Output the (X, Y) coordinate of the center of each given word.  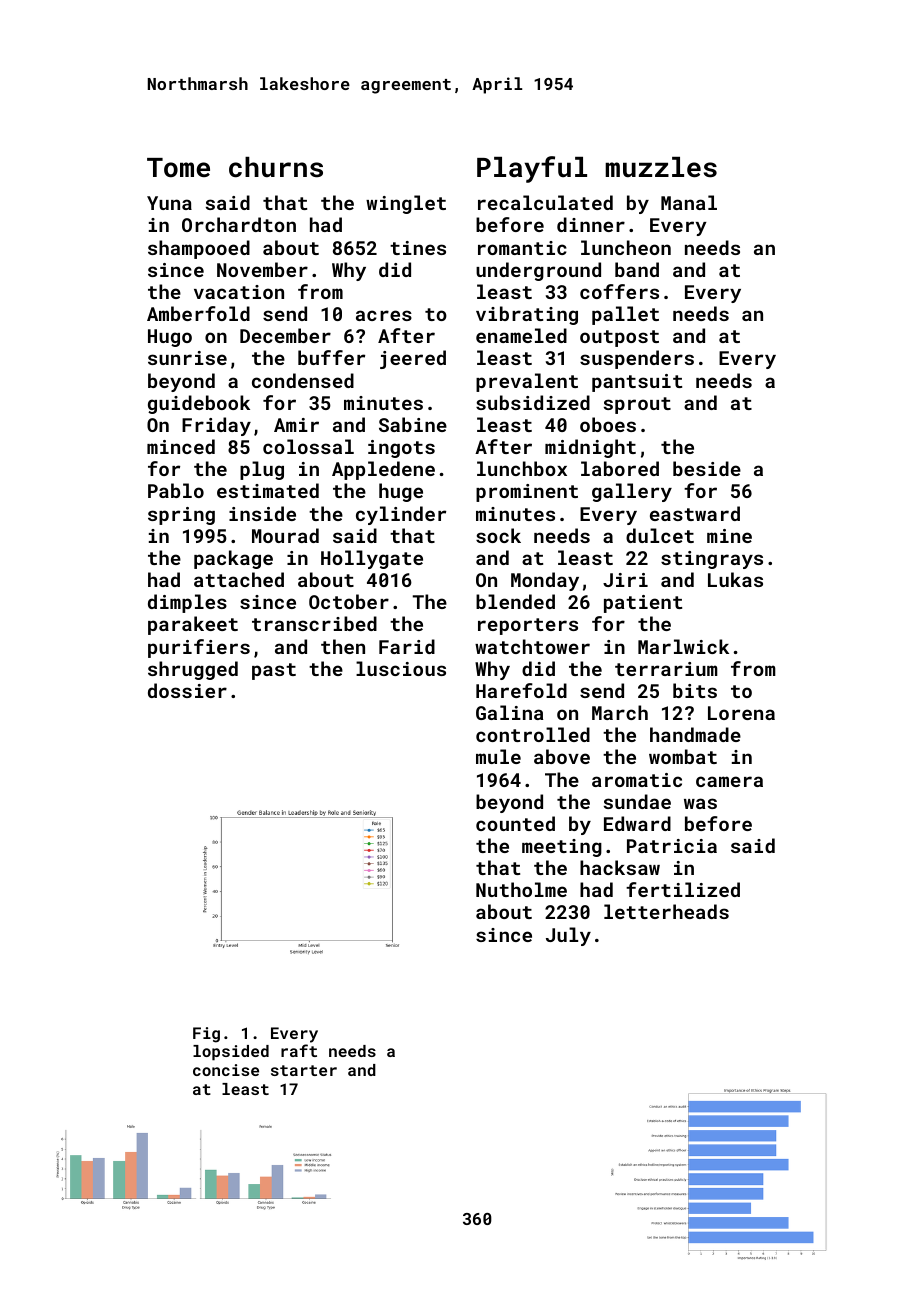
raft (299, 1050)
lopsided (231, 1053)
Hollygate (372, 559)
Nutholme (521, 889)
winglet (406, 204)
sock (498, 535)
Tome (178, 167)
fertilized (683, 889)
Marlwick (683, 646)
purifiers (199, 648)
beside (707, 468)
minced (181, 446)
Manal (689, 202)
